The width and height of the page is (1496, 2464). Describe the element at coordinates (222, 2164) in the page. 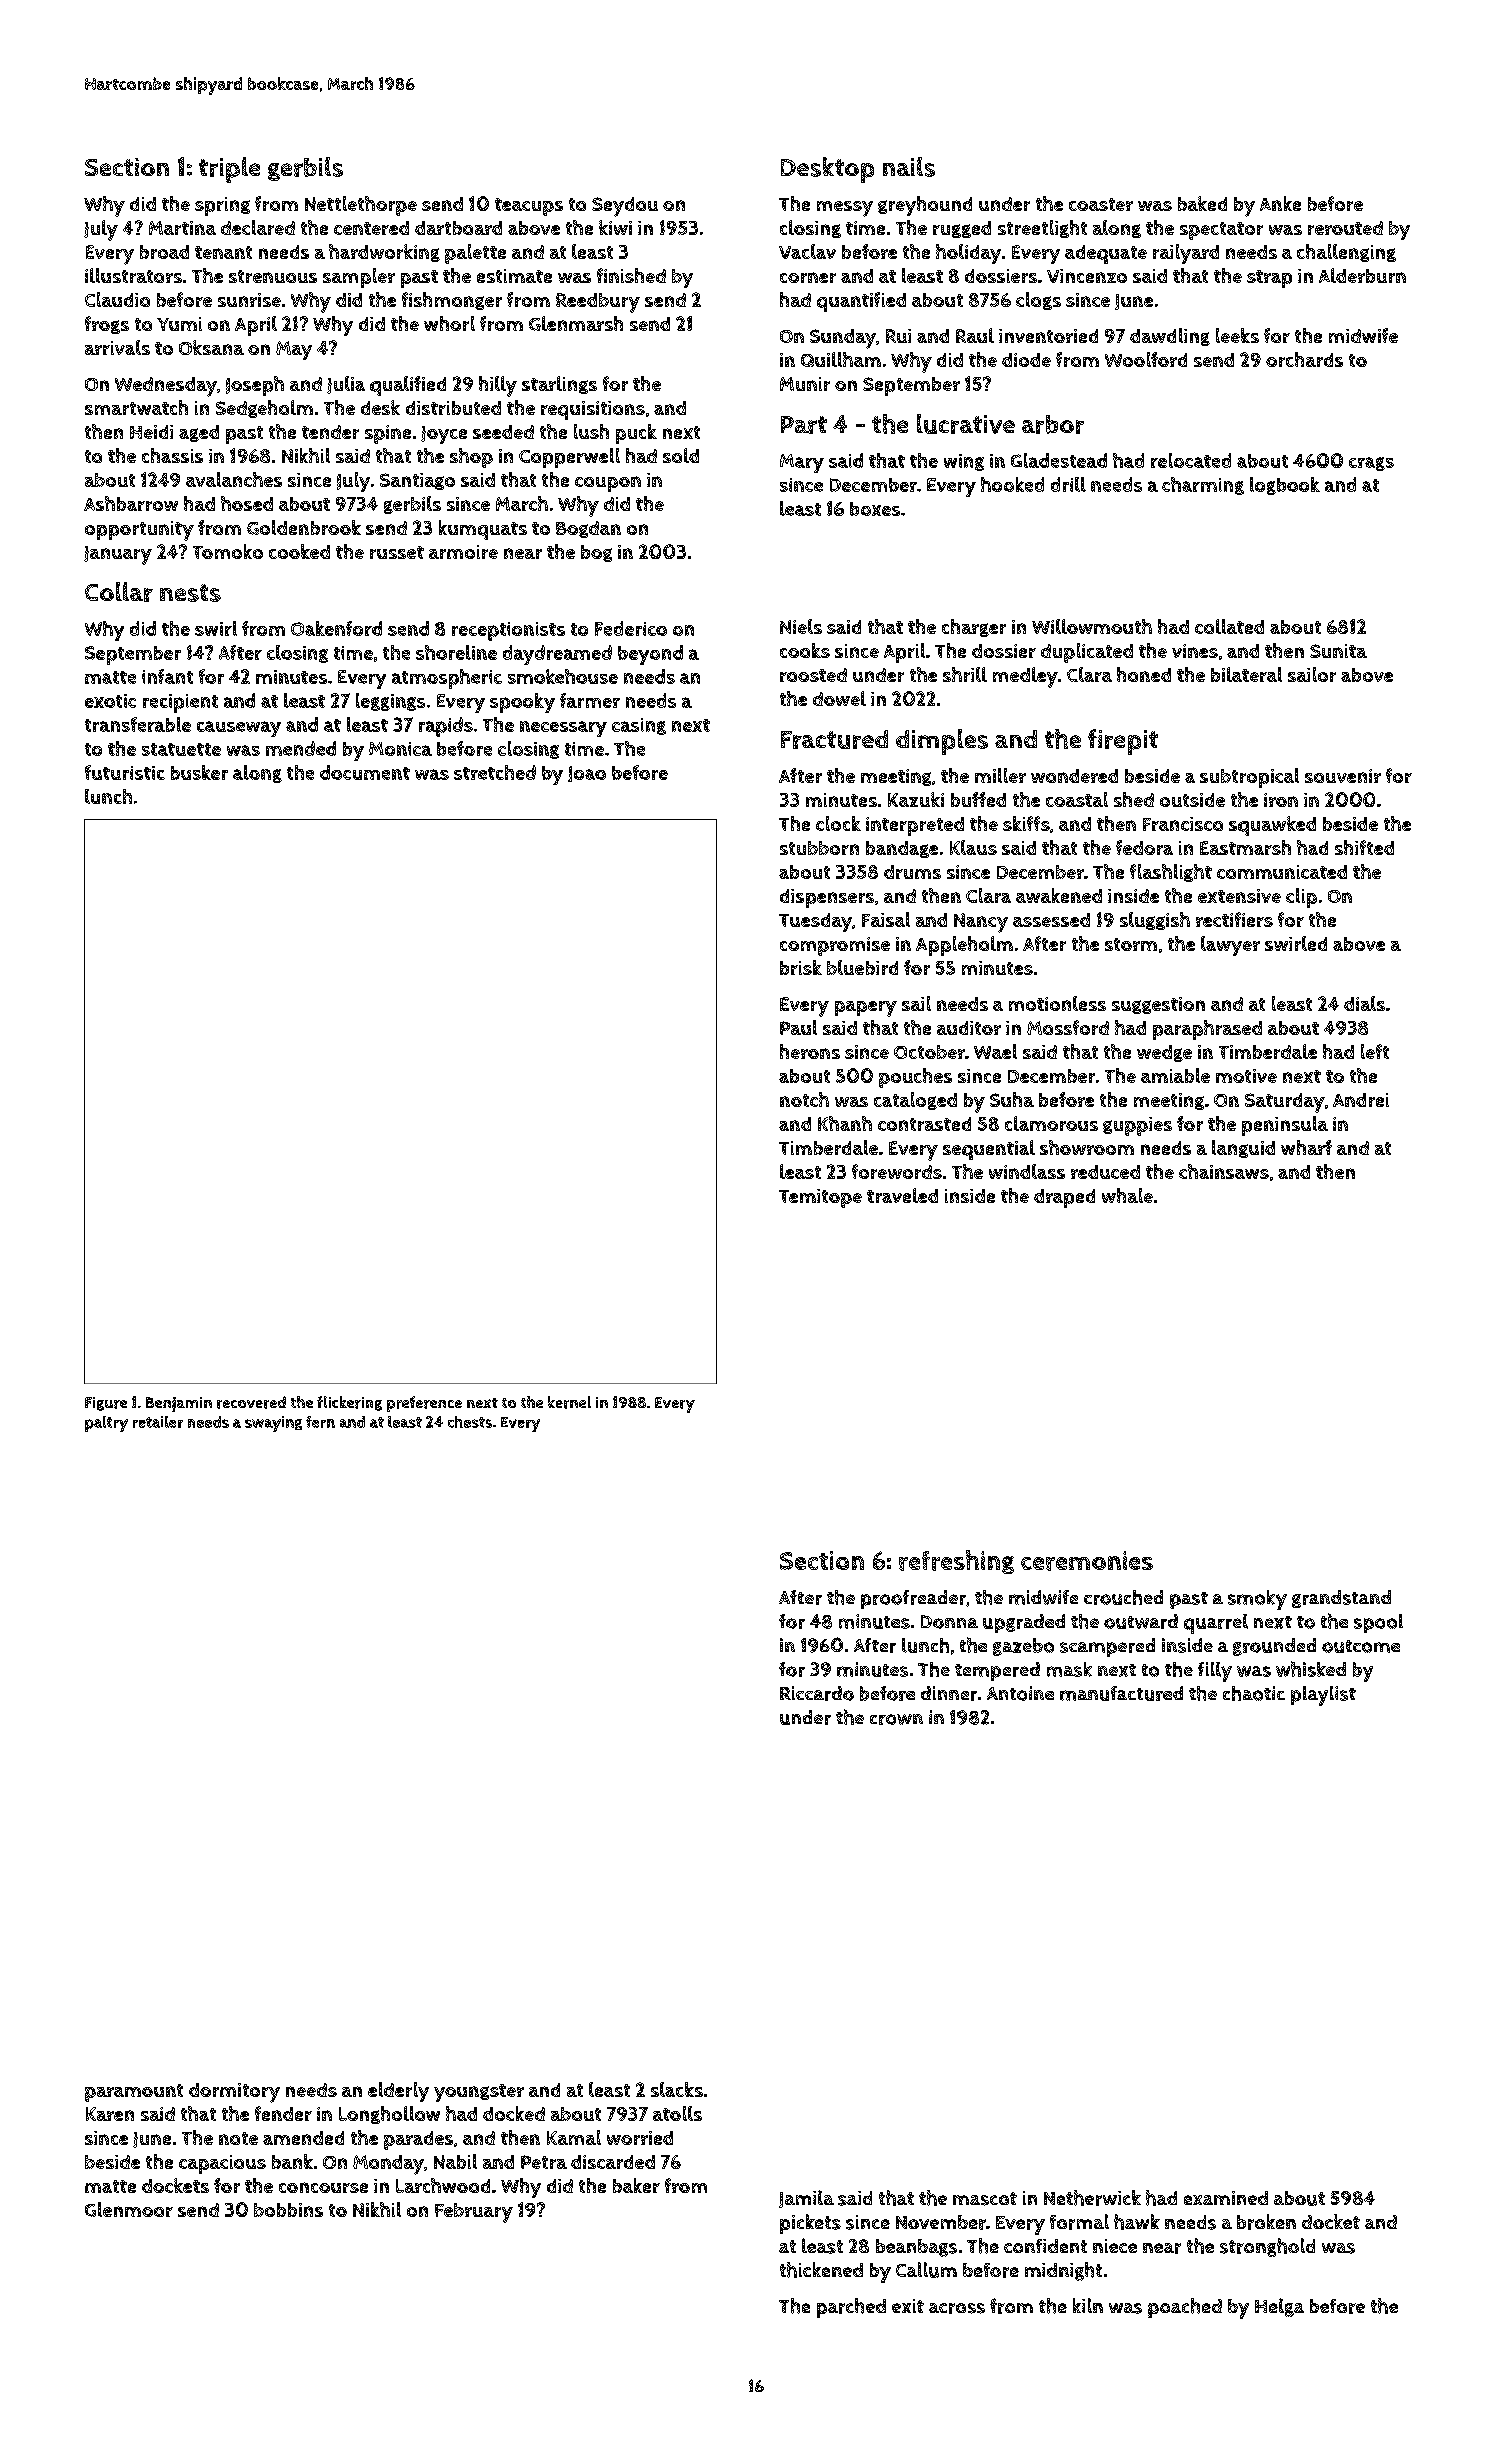

I see `capacious` at that location.
